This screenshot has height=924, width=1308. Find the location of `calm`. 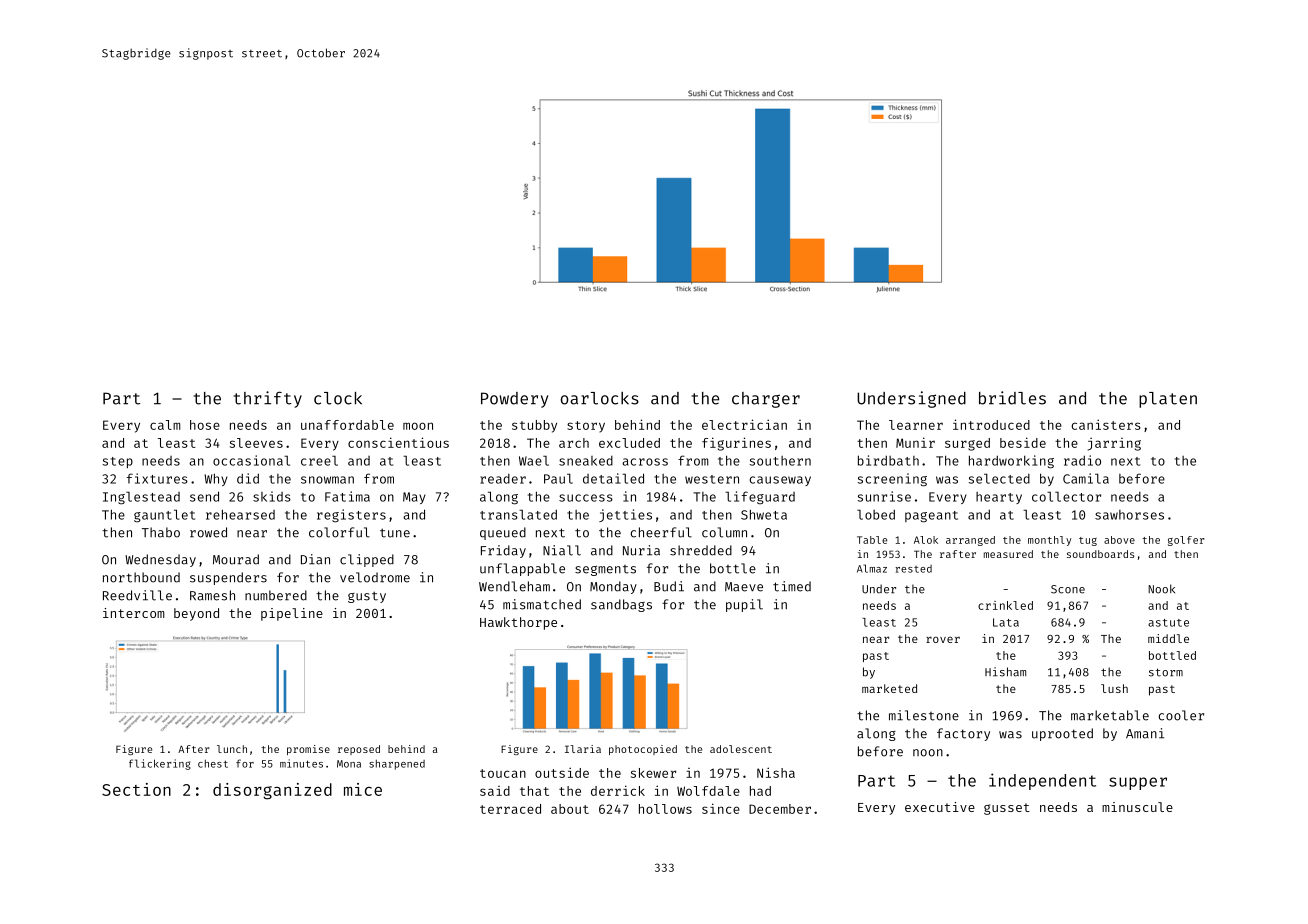

calm is located at coordinates (165, 425).
